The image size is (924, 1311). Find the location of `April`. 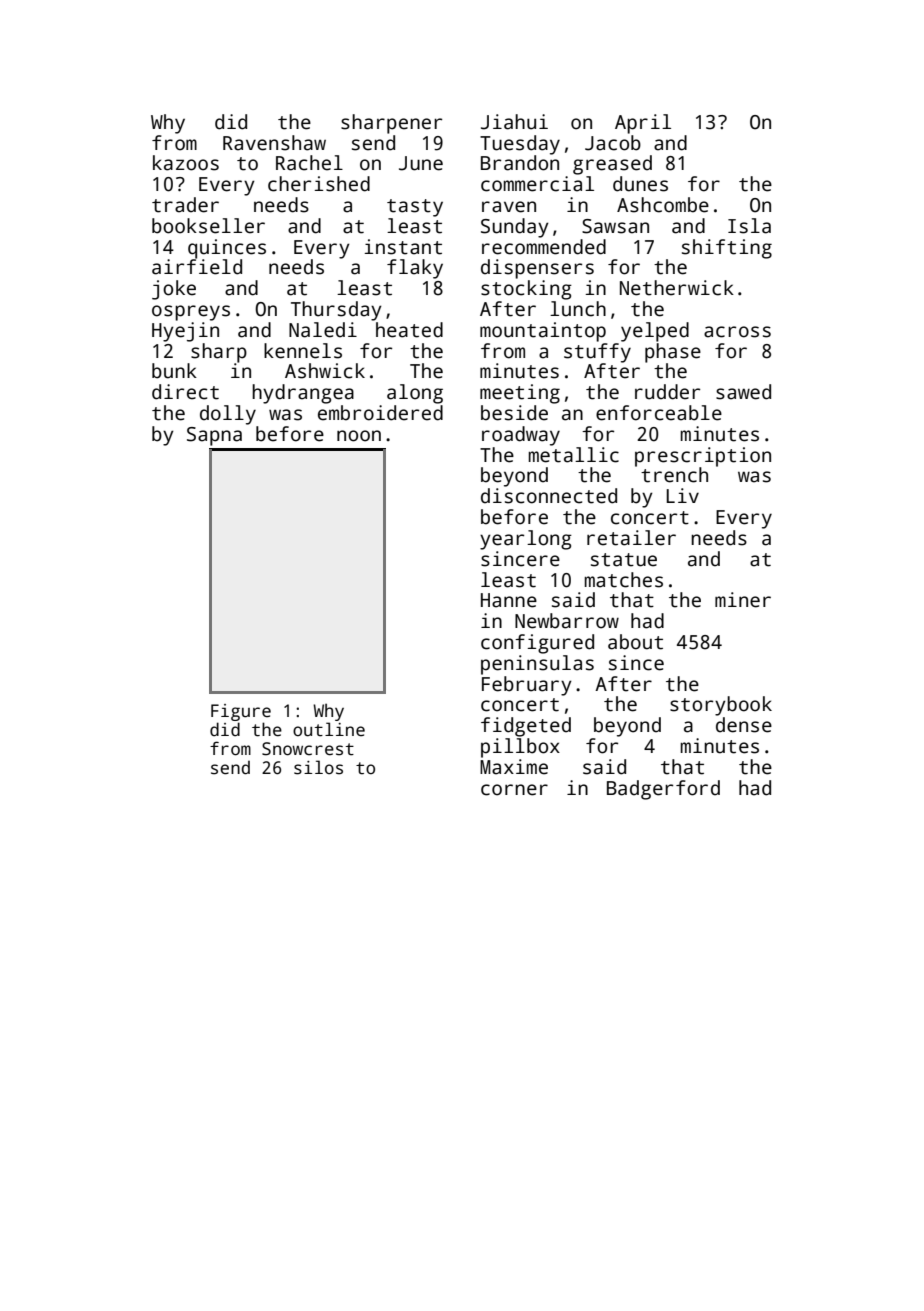

April is located at coordinates (643, 124).
